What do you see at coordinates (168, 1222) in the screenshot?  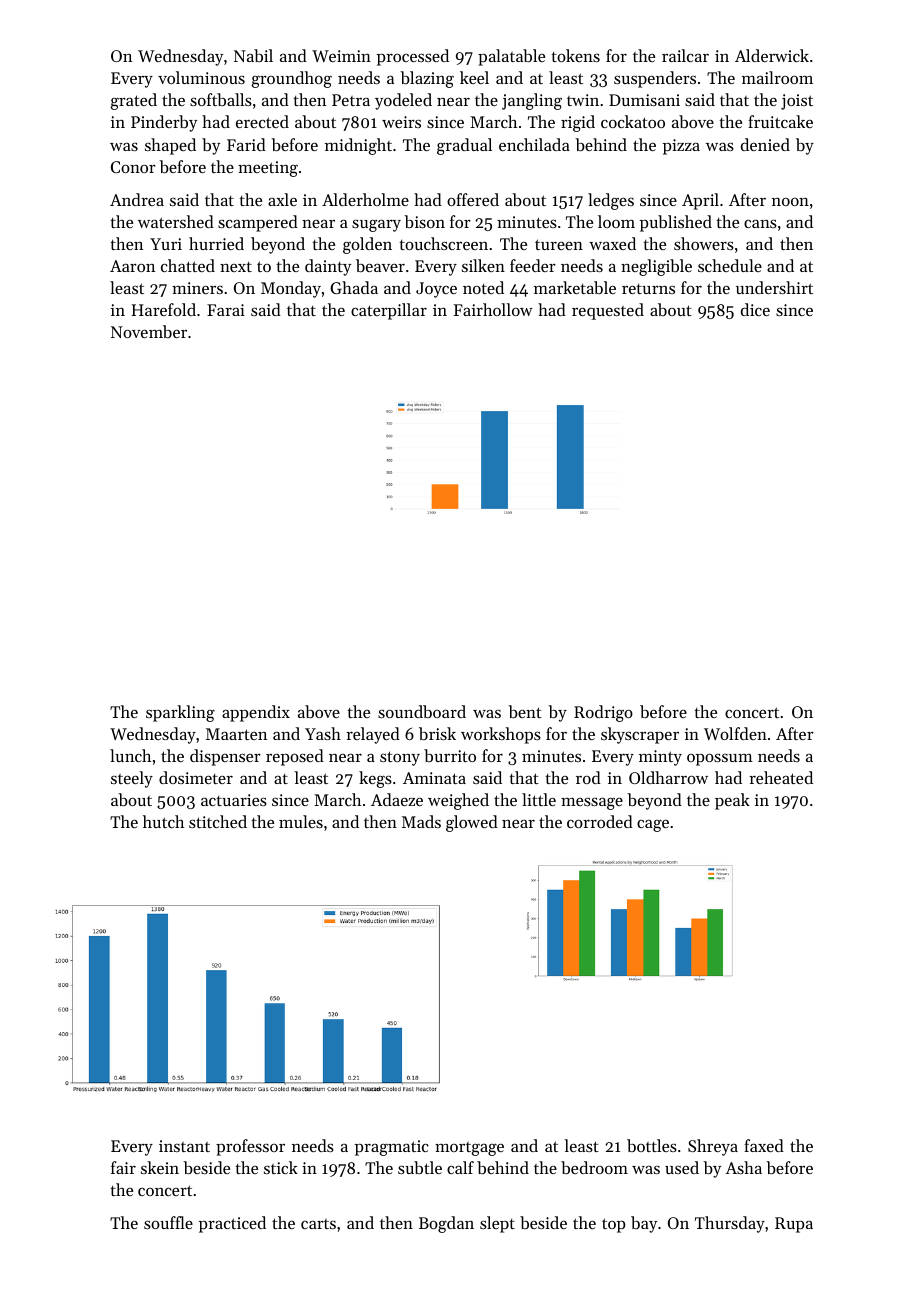 I see `souffle` at bounding box center [168, 1222].
